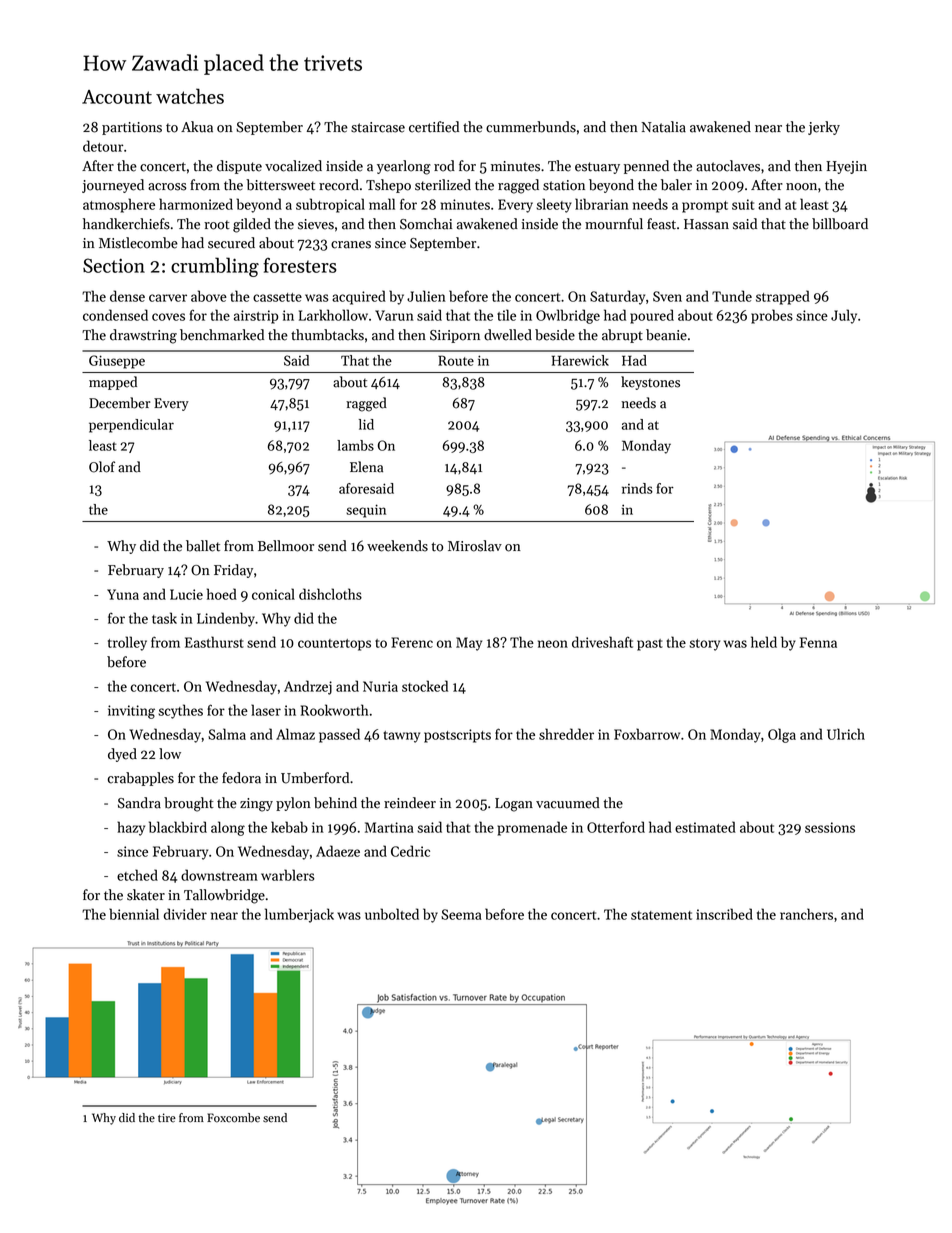 The image size is (952, 1233). Describe the element at coordinates (637, 488) in the document. I see `rinds` at that location.
